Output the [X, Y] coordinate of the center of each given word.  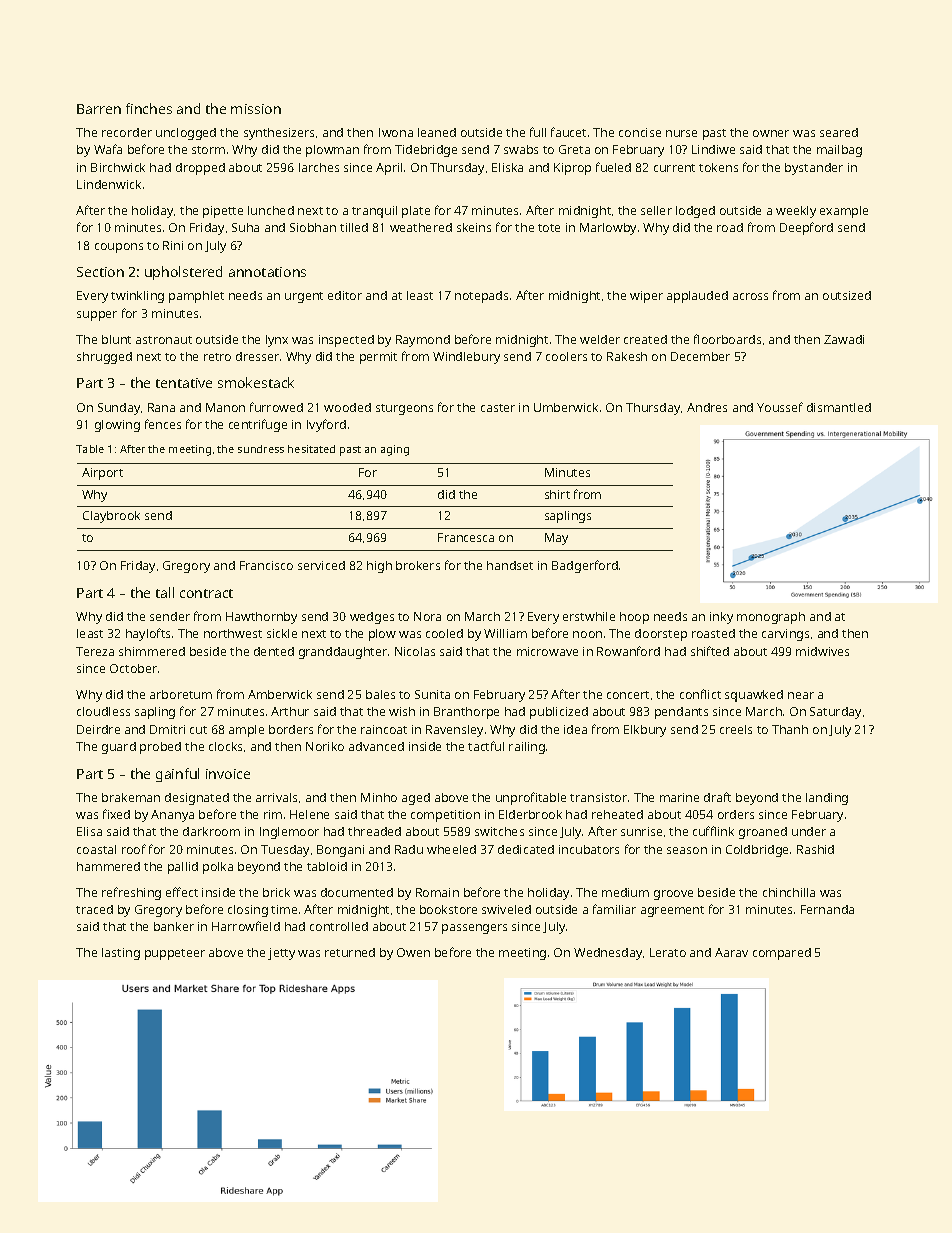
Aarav [731, 952]
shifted [710, 651]
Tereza [95, 651]
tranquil [374, 212]
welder [600, 339]
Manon [225, 407]
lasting [121, 954]
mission [256, 109]
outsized [847, 295]
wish [402, 711]
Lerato [668, 952]
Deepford [806, 228]
